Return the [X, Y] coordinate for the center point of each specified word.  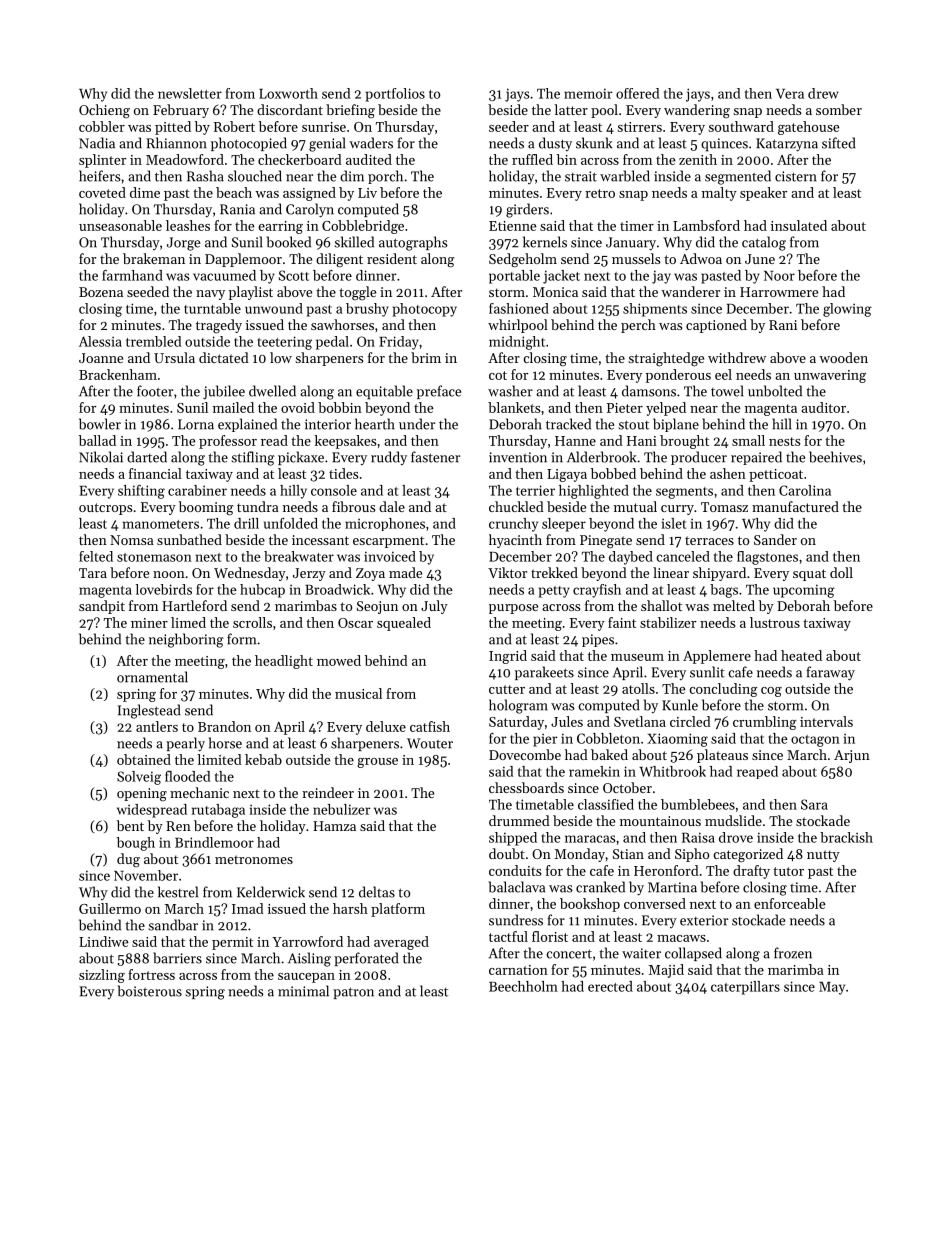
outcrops [105, 509]
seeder [509, 126]
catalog [764, 243]
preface [439, 392]
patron [353, 993]
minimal [303, 991]
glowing [847, 310]
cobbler [102, 126]
